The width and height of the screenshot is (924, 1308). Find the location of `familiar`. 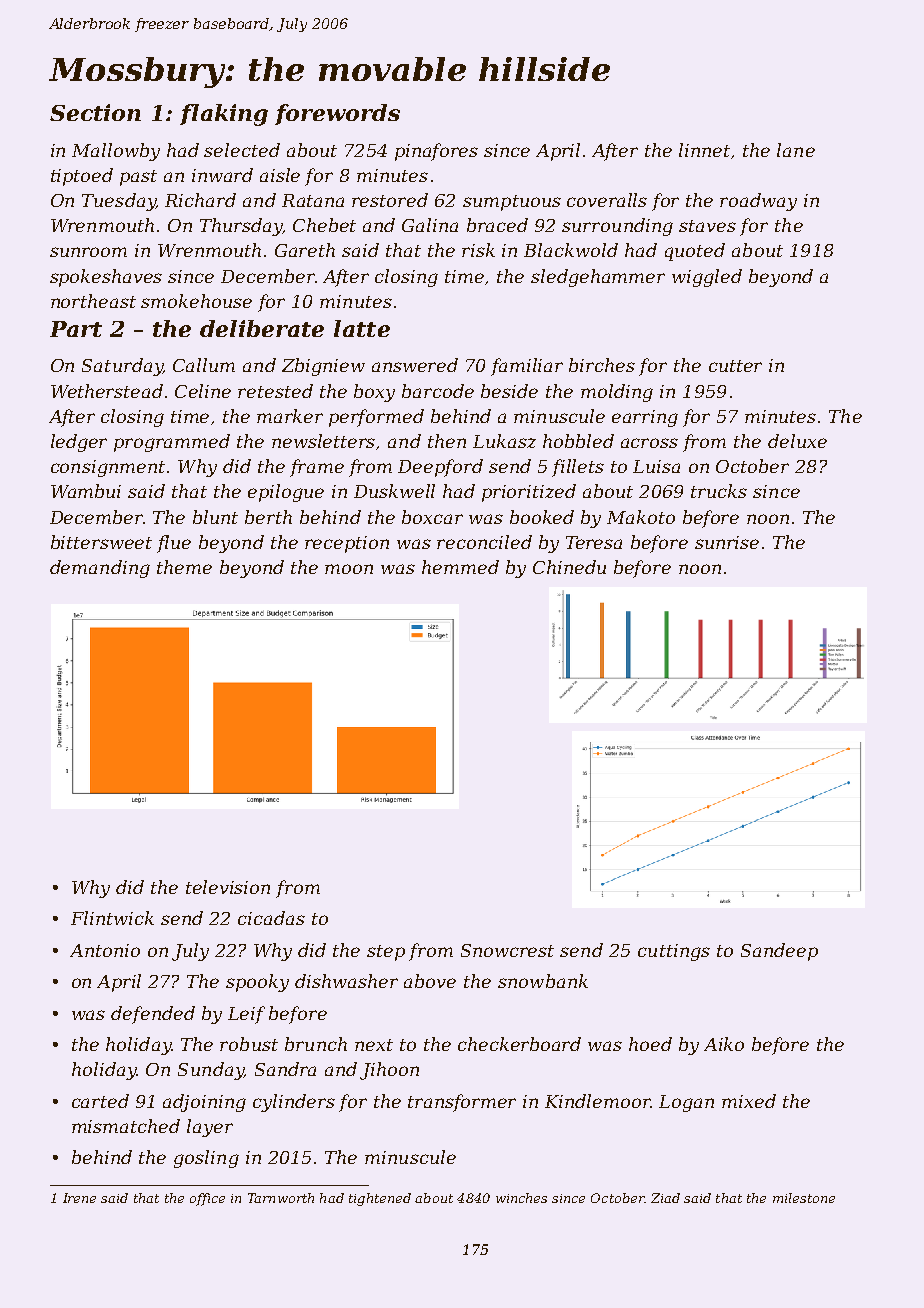

familiar is located at coordinates (527, 367).
